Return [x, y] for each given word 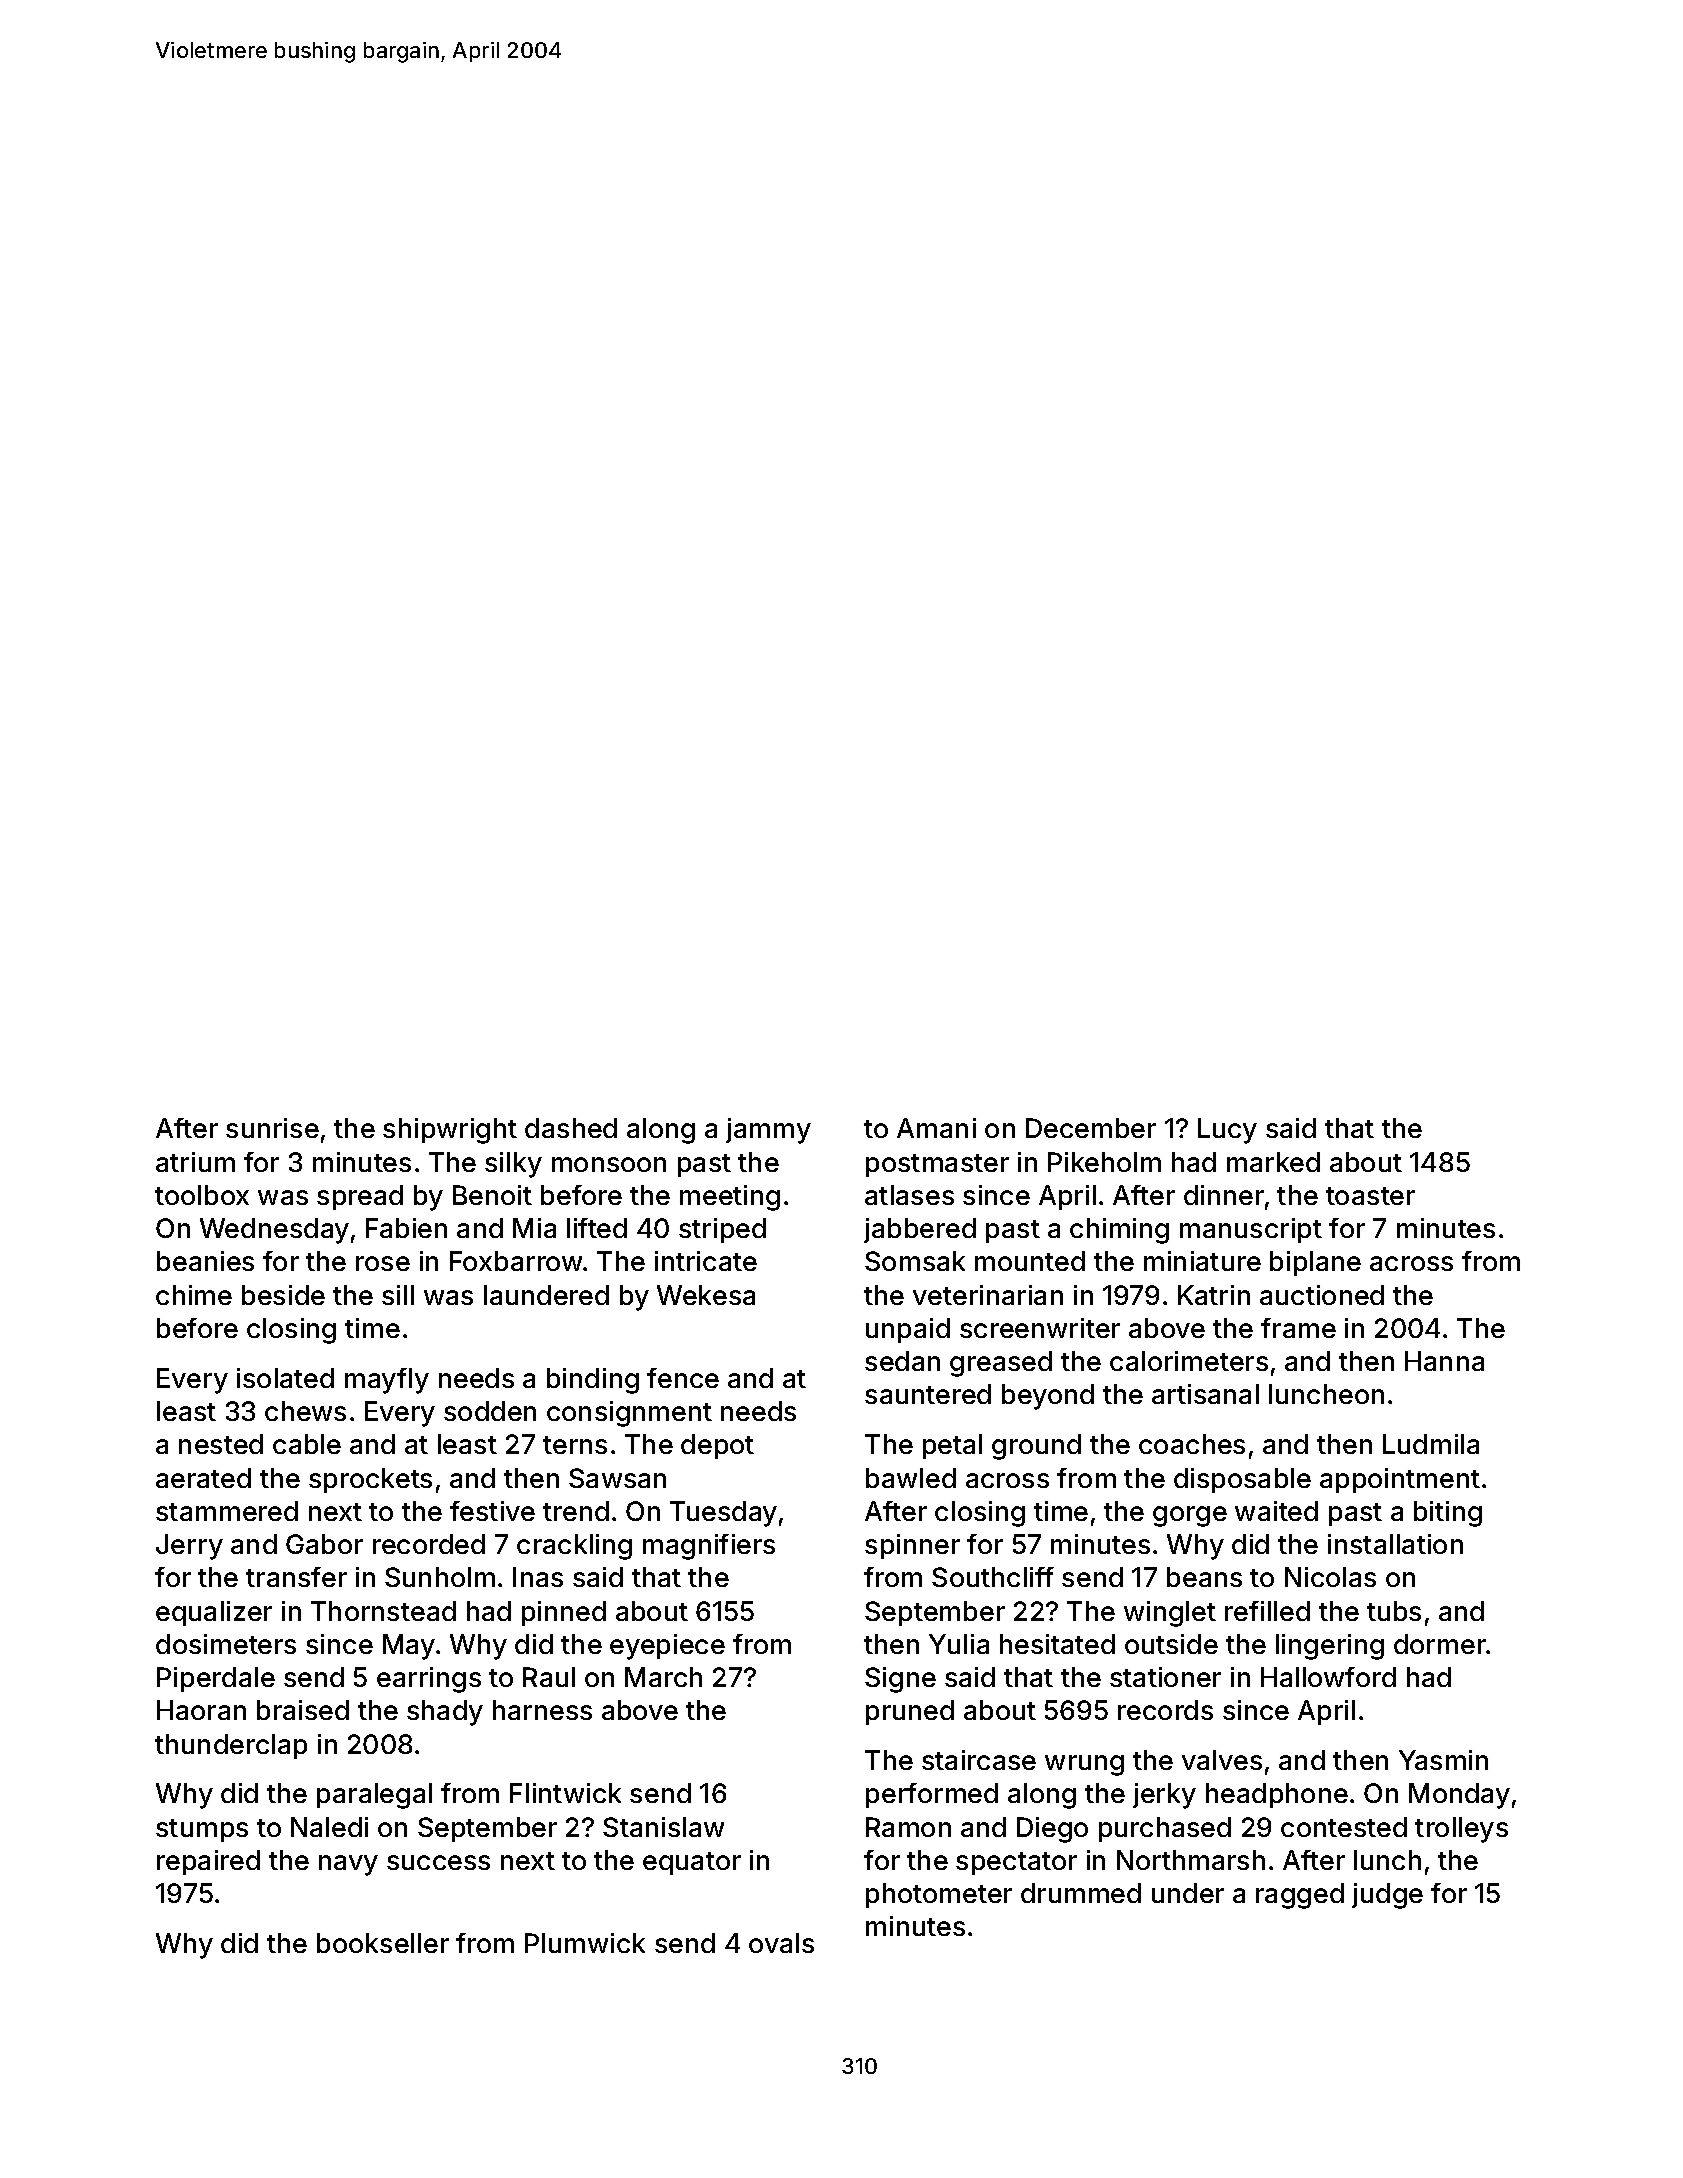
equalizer [214, 1613]
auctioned [1322, 1295]
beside [283, 1295]
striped [722, 1230]
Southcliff [993, 1577]
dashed [571, 1128]
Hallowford [1328, 1677]
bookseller [383, 1943]
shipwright [450, 1131]
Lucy [1227, 1131]
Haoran [201, 1710]
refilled [1267, 1611]
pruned [910, 1712]
